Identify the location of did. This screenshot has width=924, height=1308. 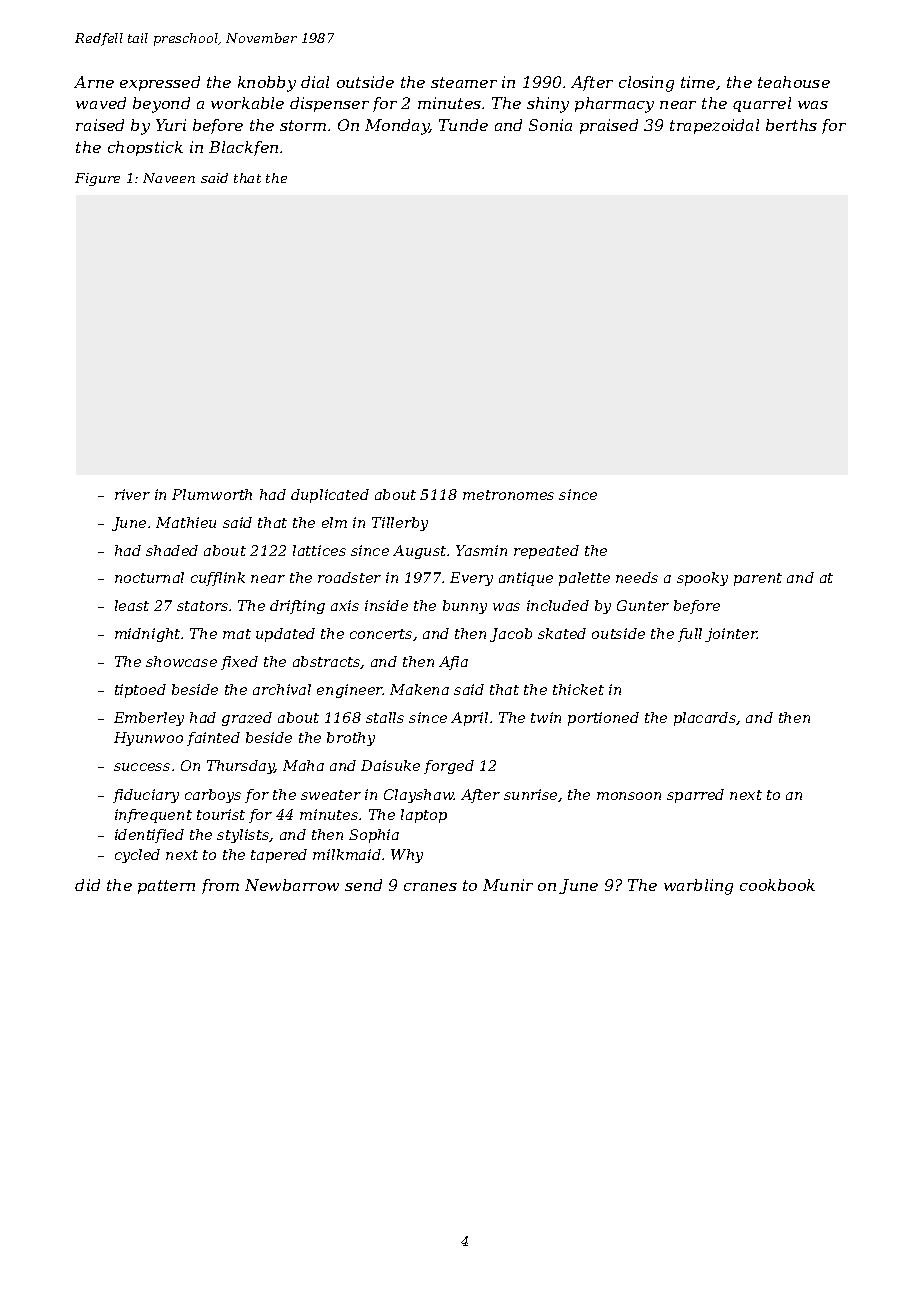
(87, 885).
